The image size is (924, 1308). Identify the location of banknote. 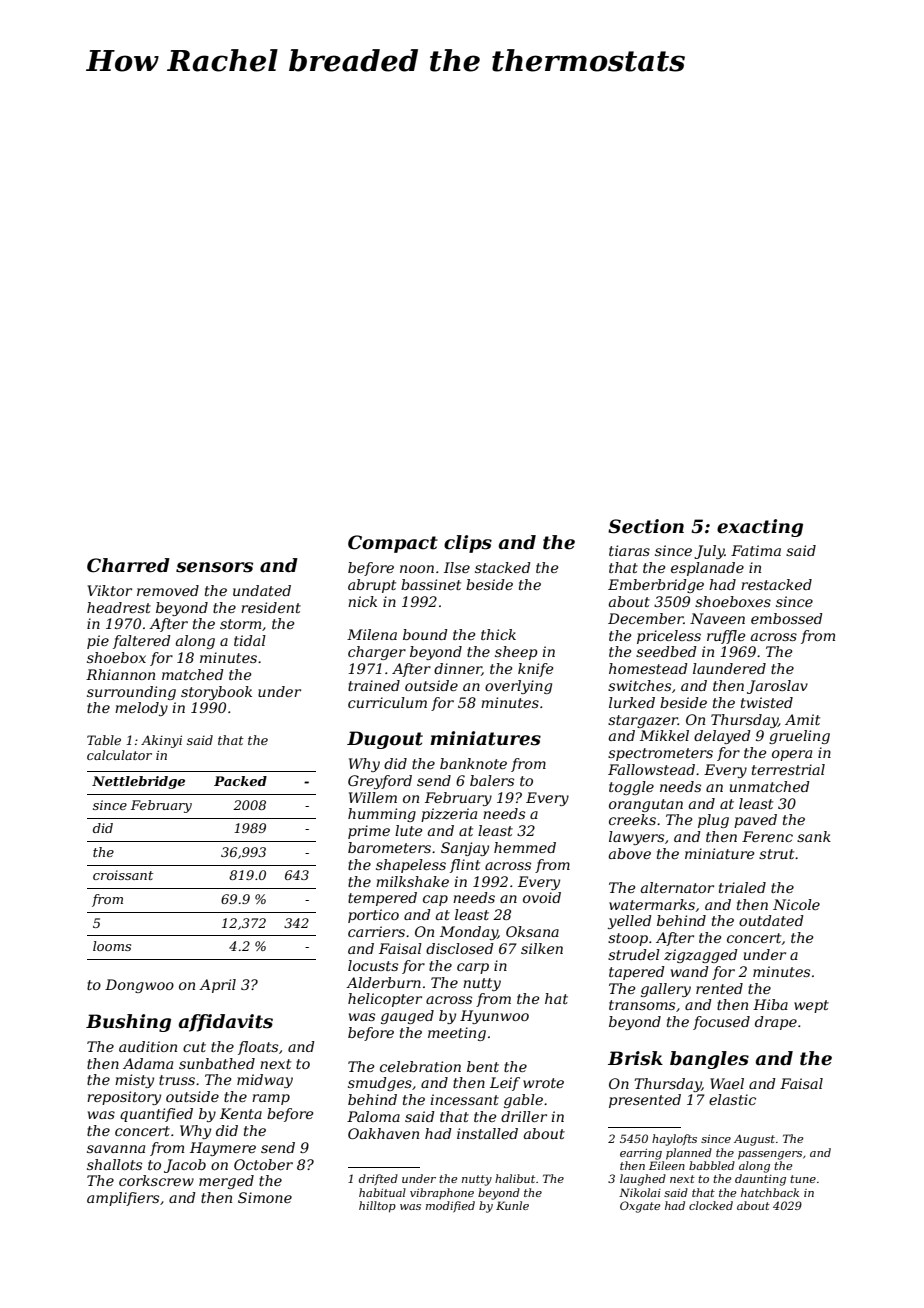
(473, 763).
